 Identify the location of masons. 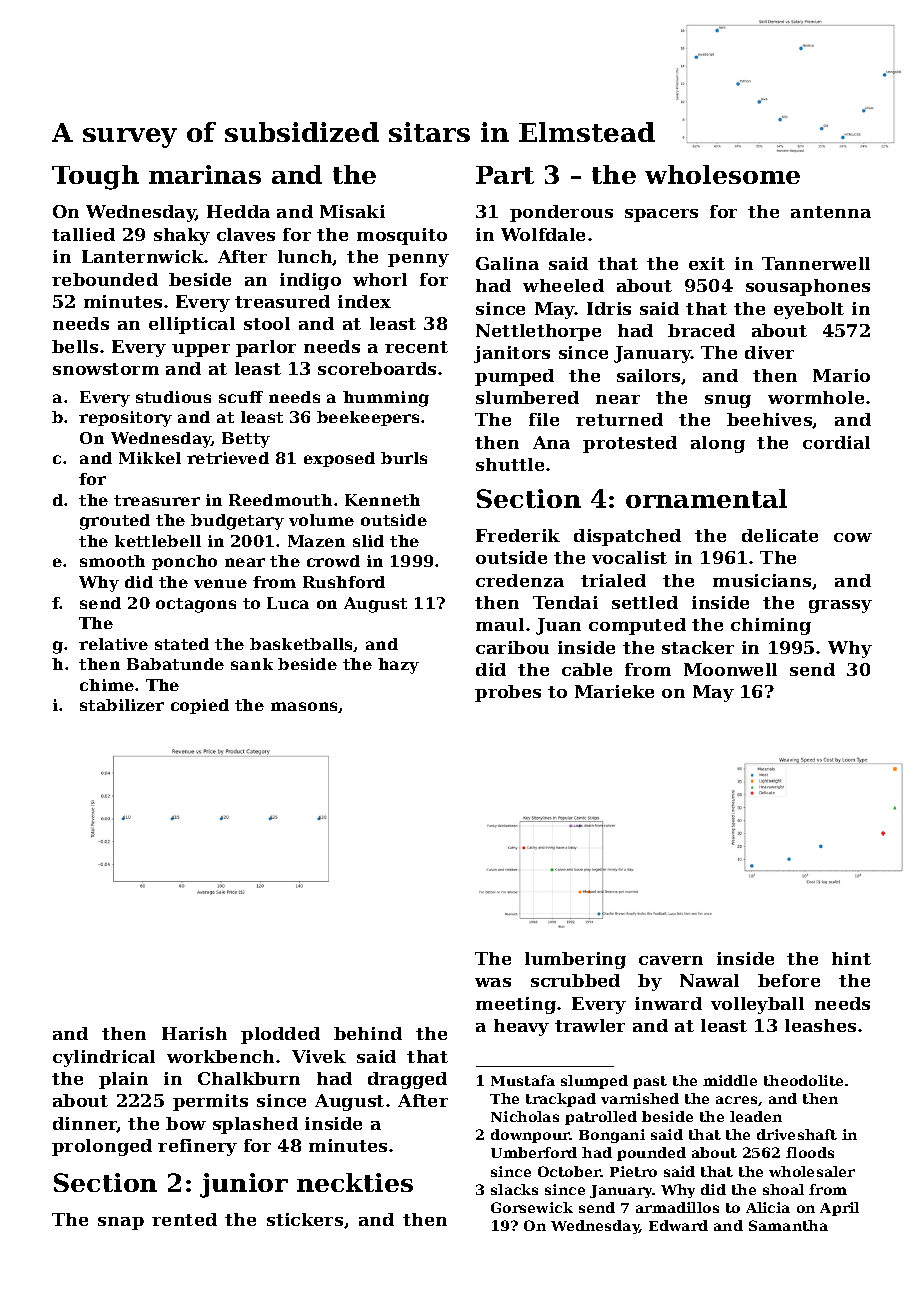
(305, 707).
